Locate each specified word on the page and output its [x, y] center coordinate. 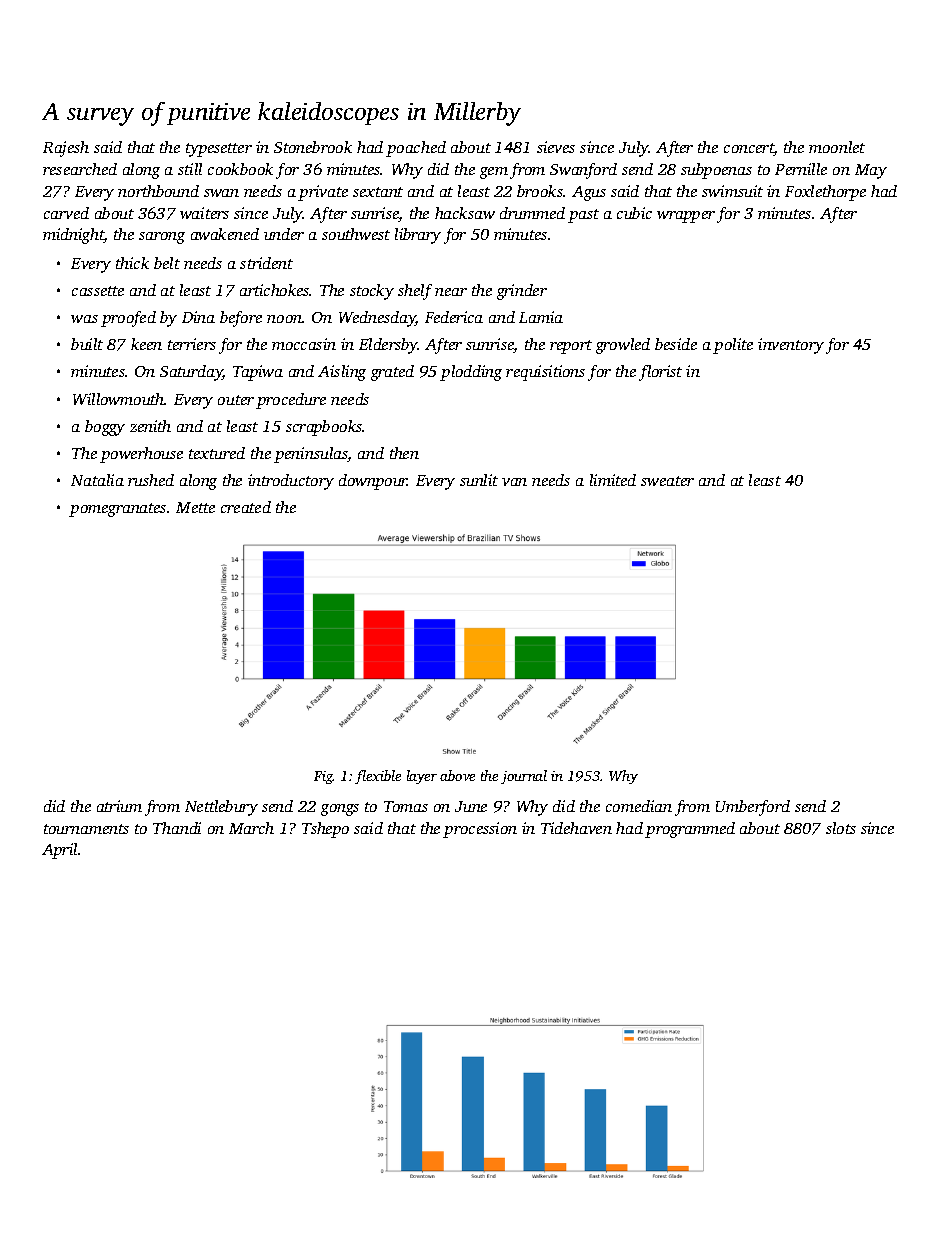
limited [613, 480]
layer [422, 777]
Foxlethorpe [825, 193]
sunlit [479, 480]
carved [66, 213]
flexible [378, 777]
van [514, 482]
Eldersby [388, 346]
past [583, 216]
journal [524, 777]
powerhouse [141, 455]
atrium [119, 806]
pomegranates [117, 510]
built [87, 344]
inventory [791, 346]
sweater [667, 481]
